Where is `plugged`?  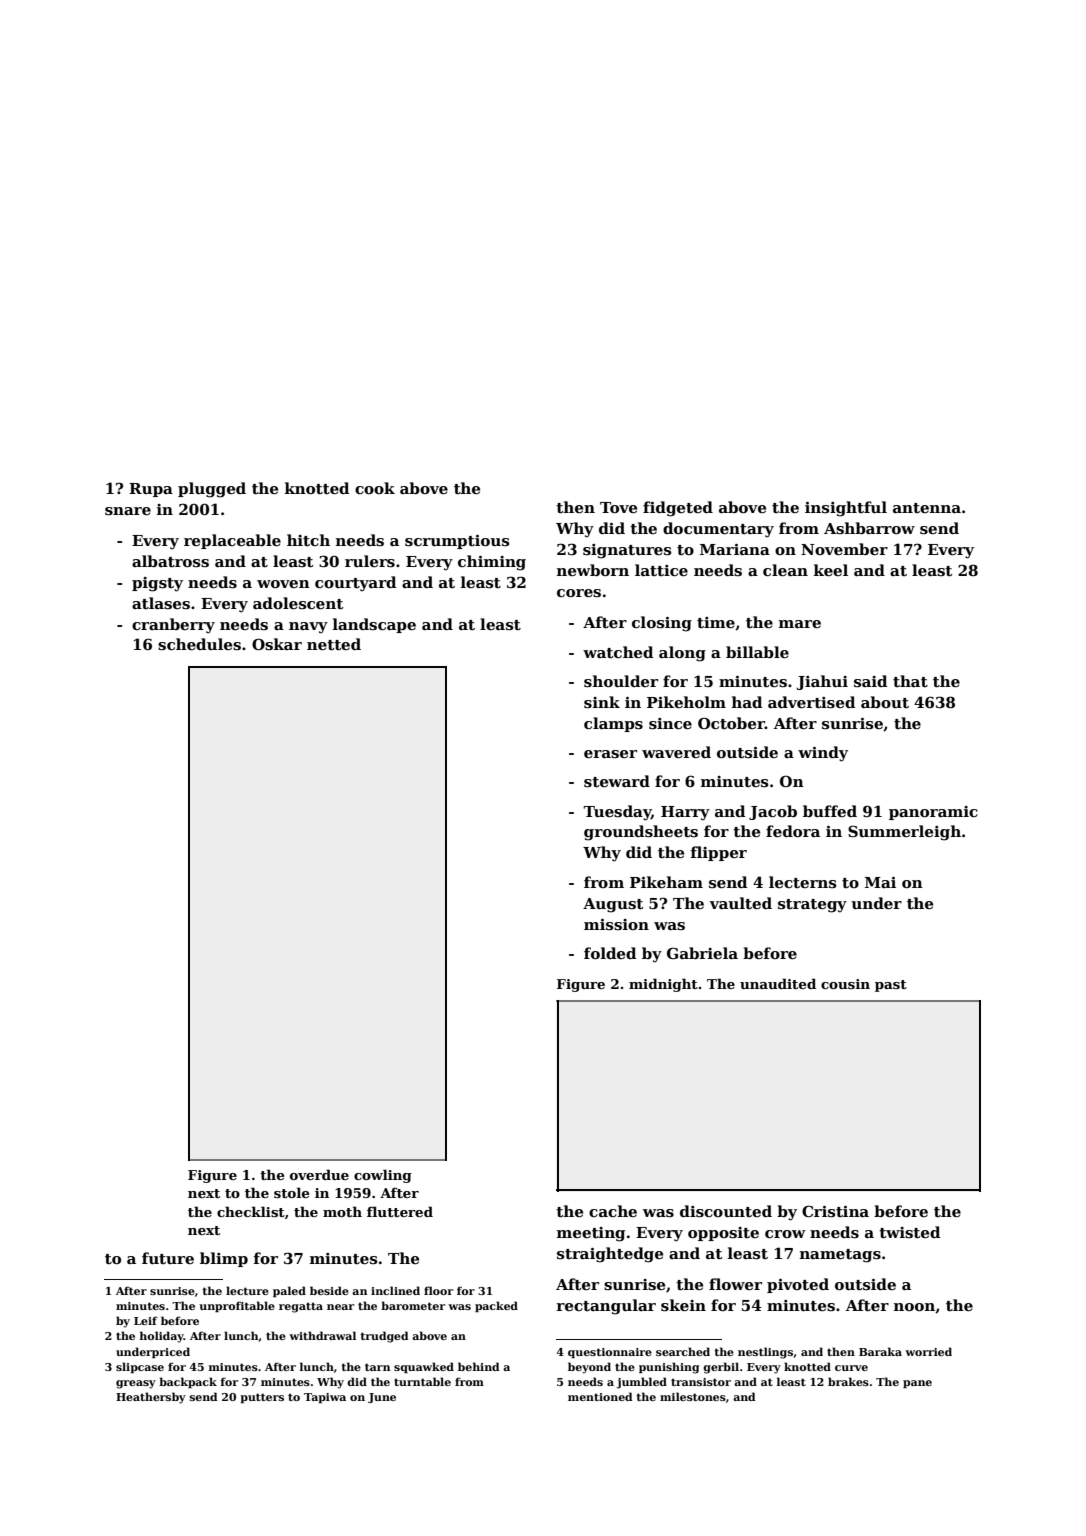 plugged is located at coordinates (212, 490).
